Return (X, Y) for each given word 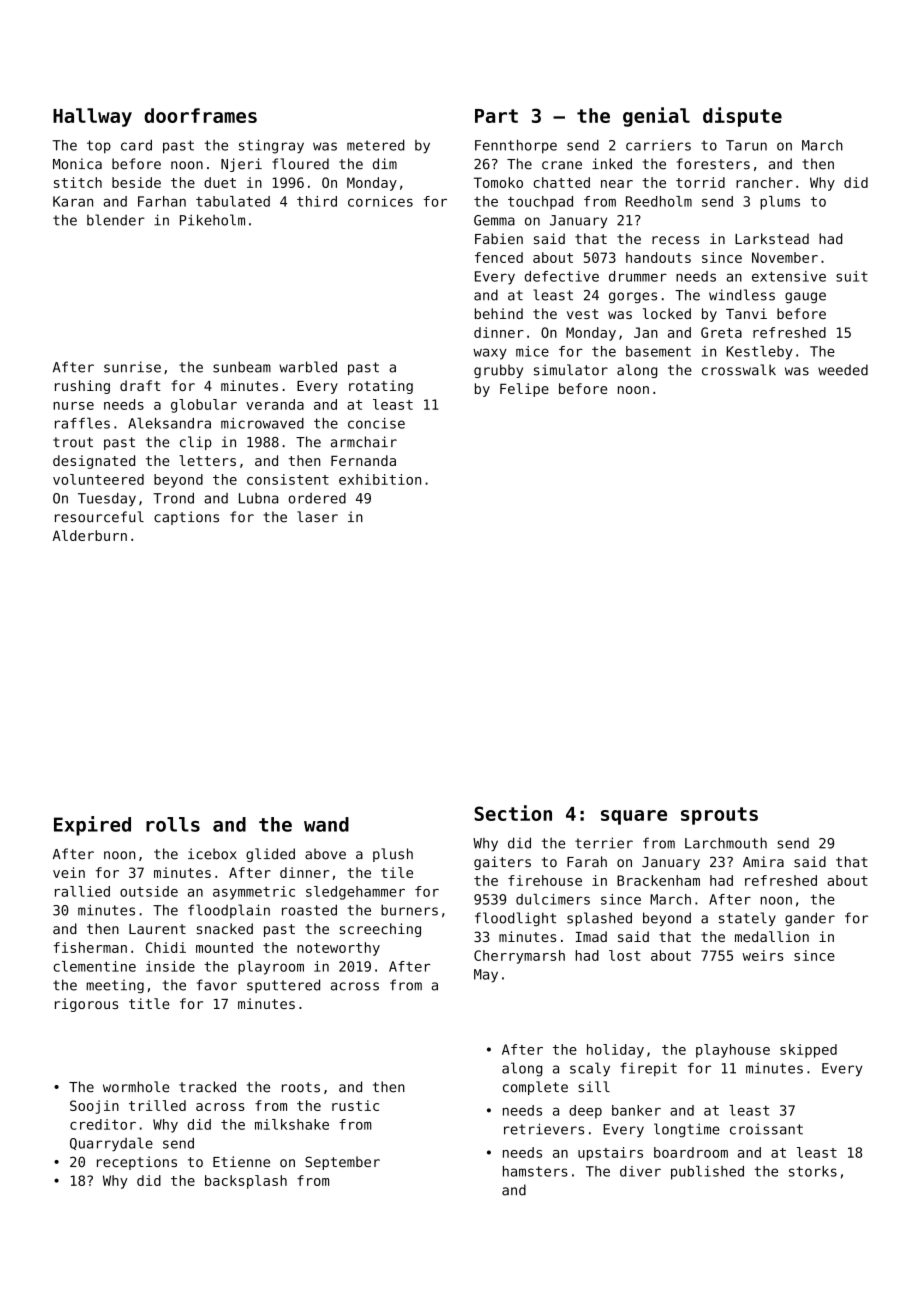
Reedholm (659, 201)
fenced (499, 257)
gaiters (502, 863)
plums (780, 203)
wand (326, 824)
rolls (173, 824)
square (634, 817)
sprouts (719, 816)
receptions (137, 1163)
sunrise (132, 367)
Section (513, 813)
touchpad (540, 203)
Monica (77, 164)
